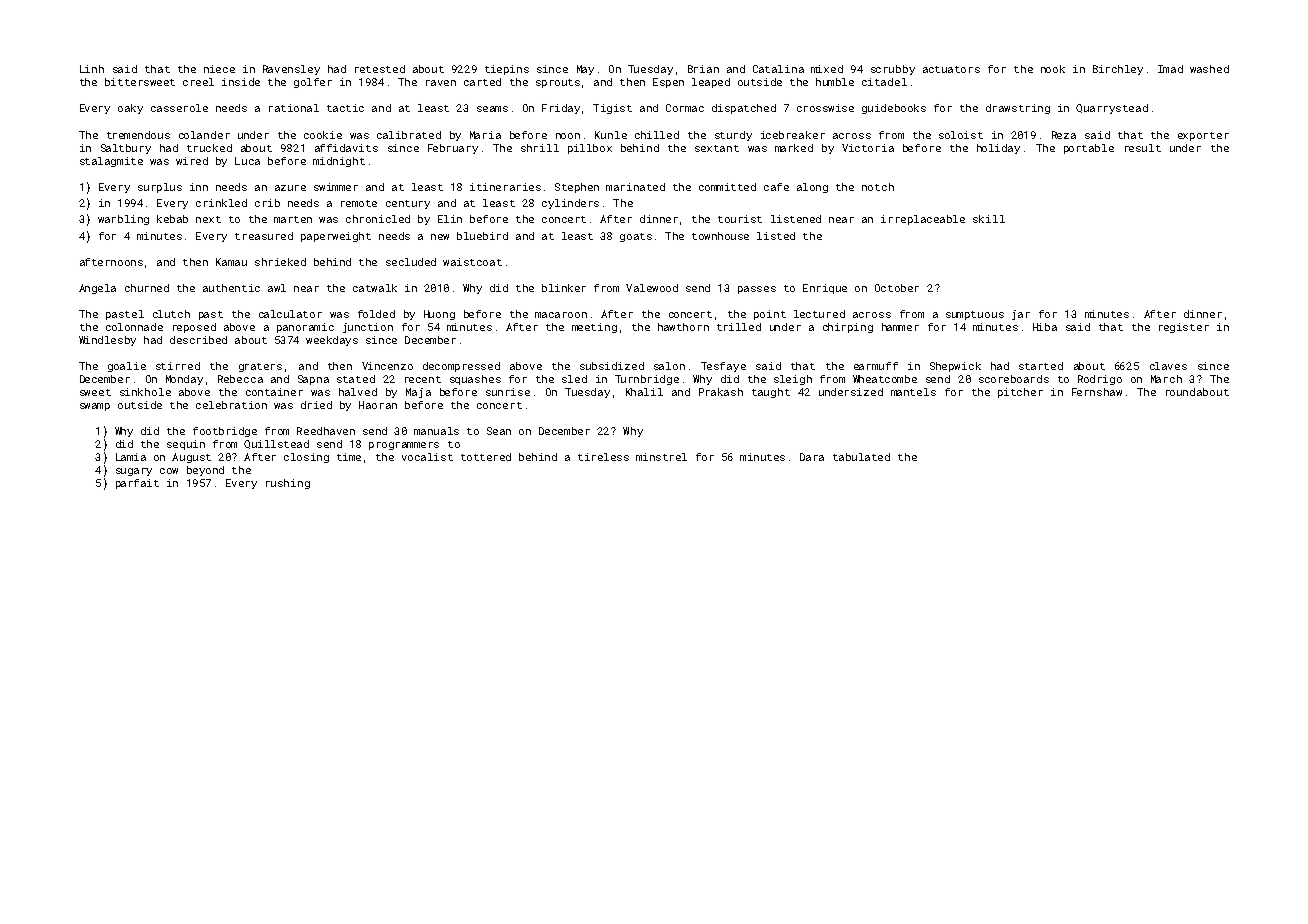  I want to click on sleigh, so click(793, 380).
